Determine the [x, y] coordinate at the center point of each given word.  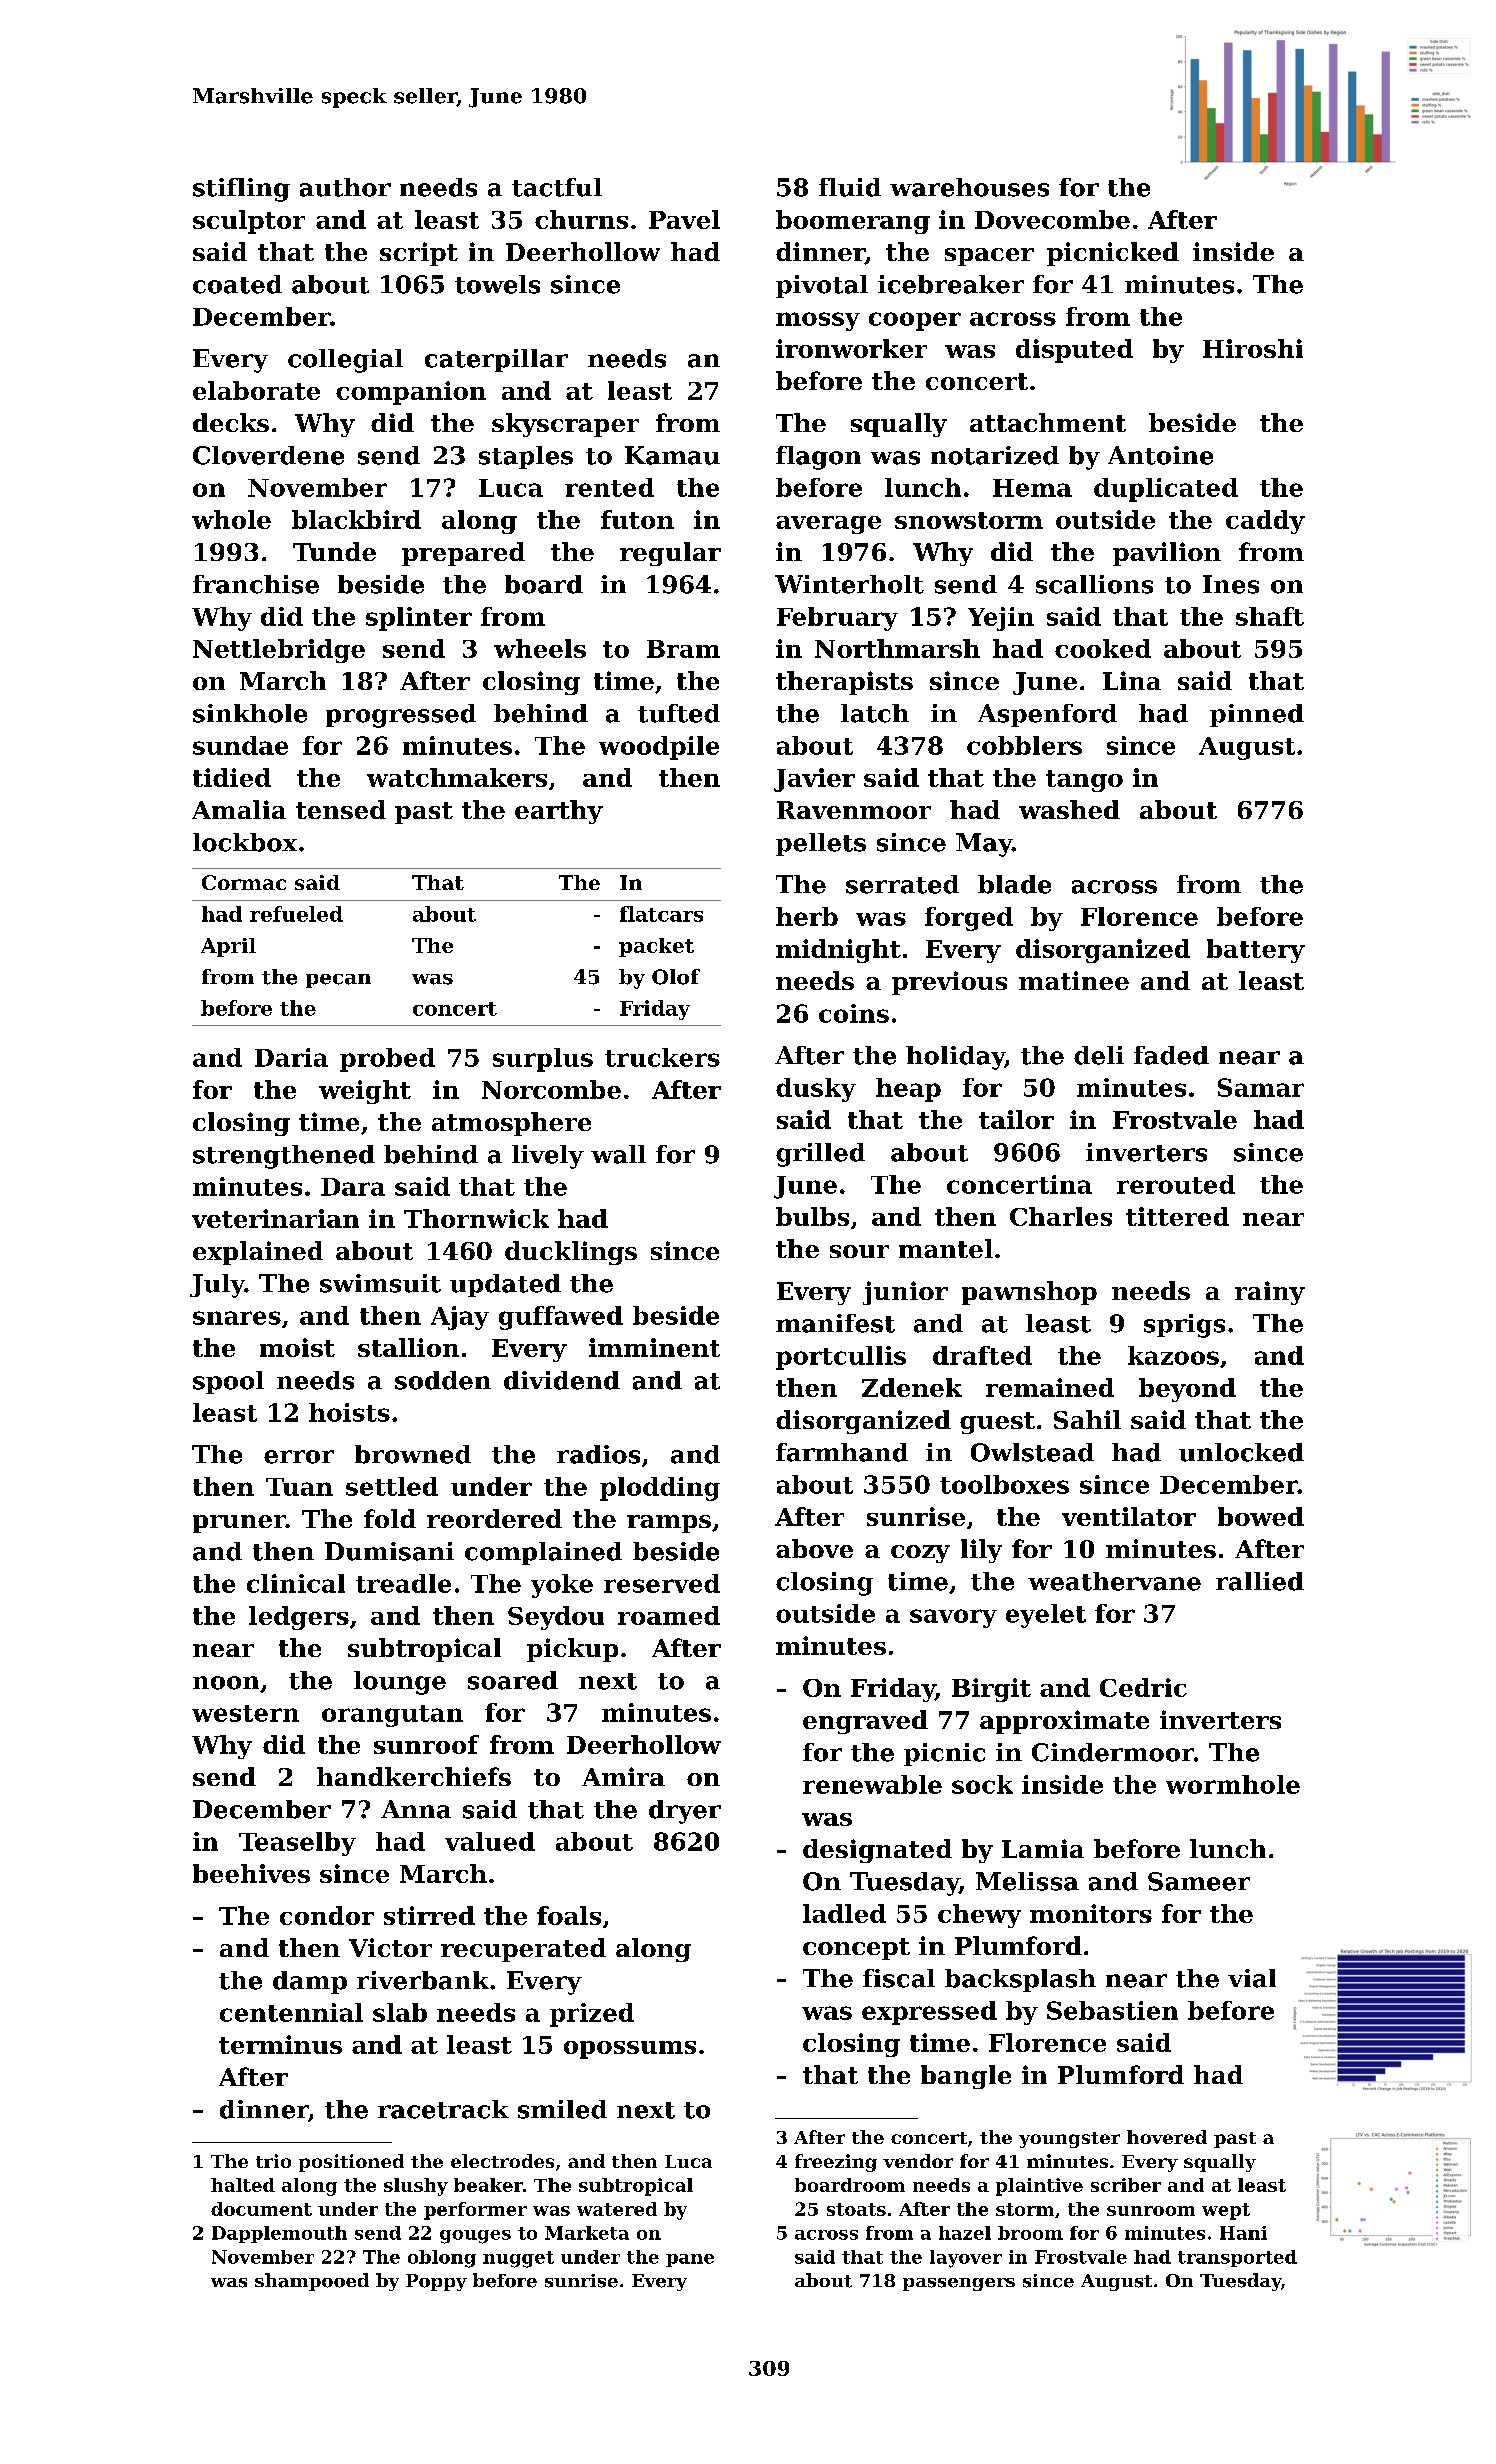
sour [859, 1251]
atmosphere [511, 1124]
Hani [1243, 2233]
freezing [836, 2163]
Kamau [672, 455]
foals [569, 1915]
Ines [1231, 584]
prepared [463, 554]
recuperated [523, 1950]
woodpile [659, 748]
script [419, 254]
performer [475, 2211]
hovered [1167, 2137]
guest [997, 1423]
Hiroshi [1253, 348]
